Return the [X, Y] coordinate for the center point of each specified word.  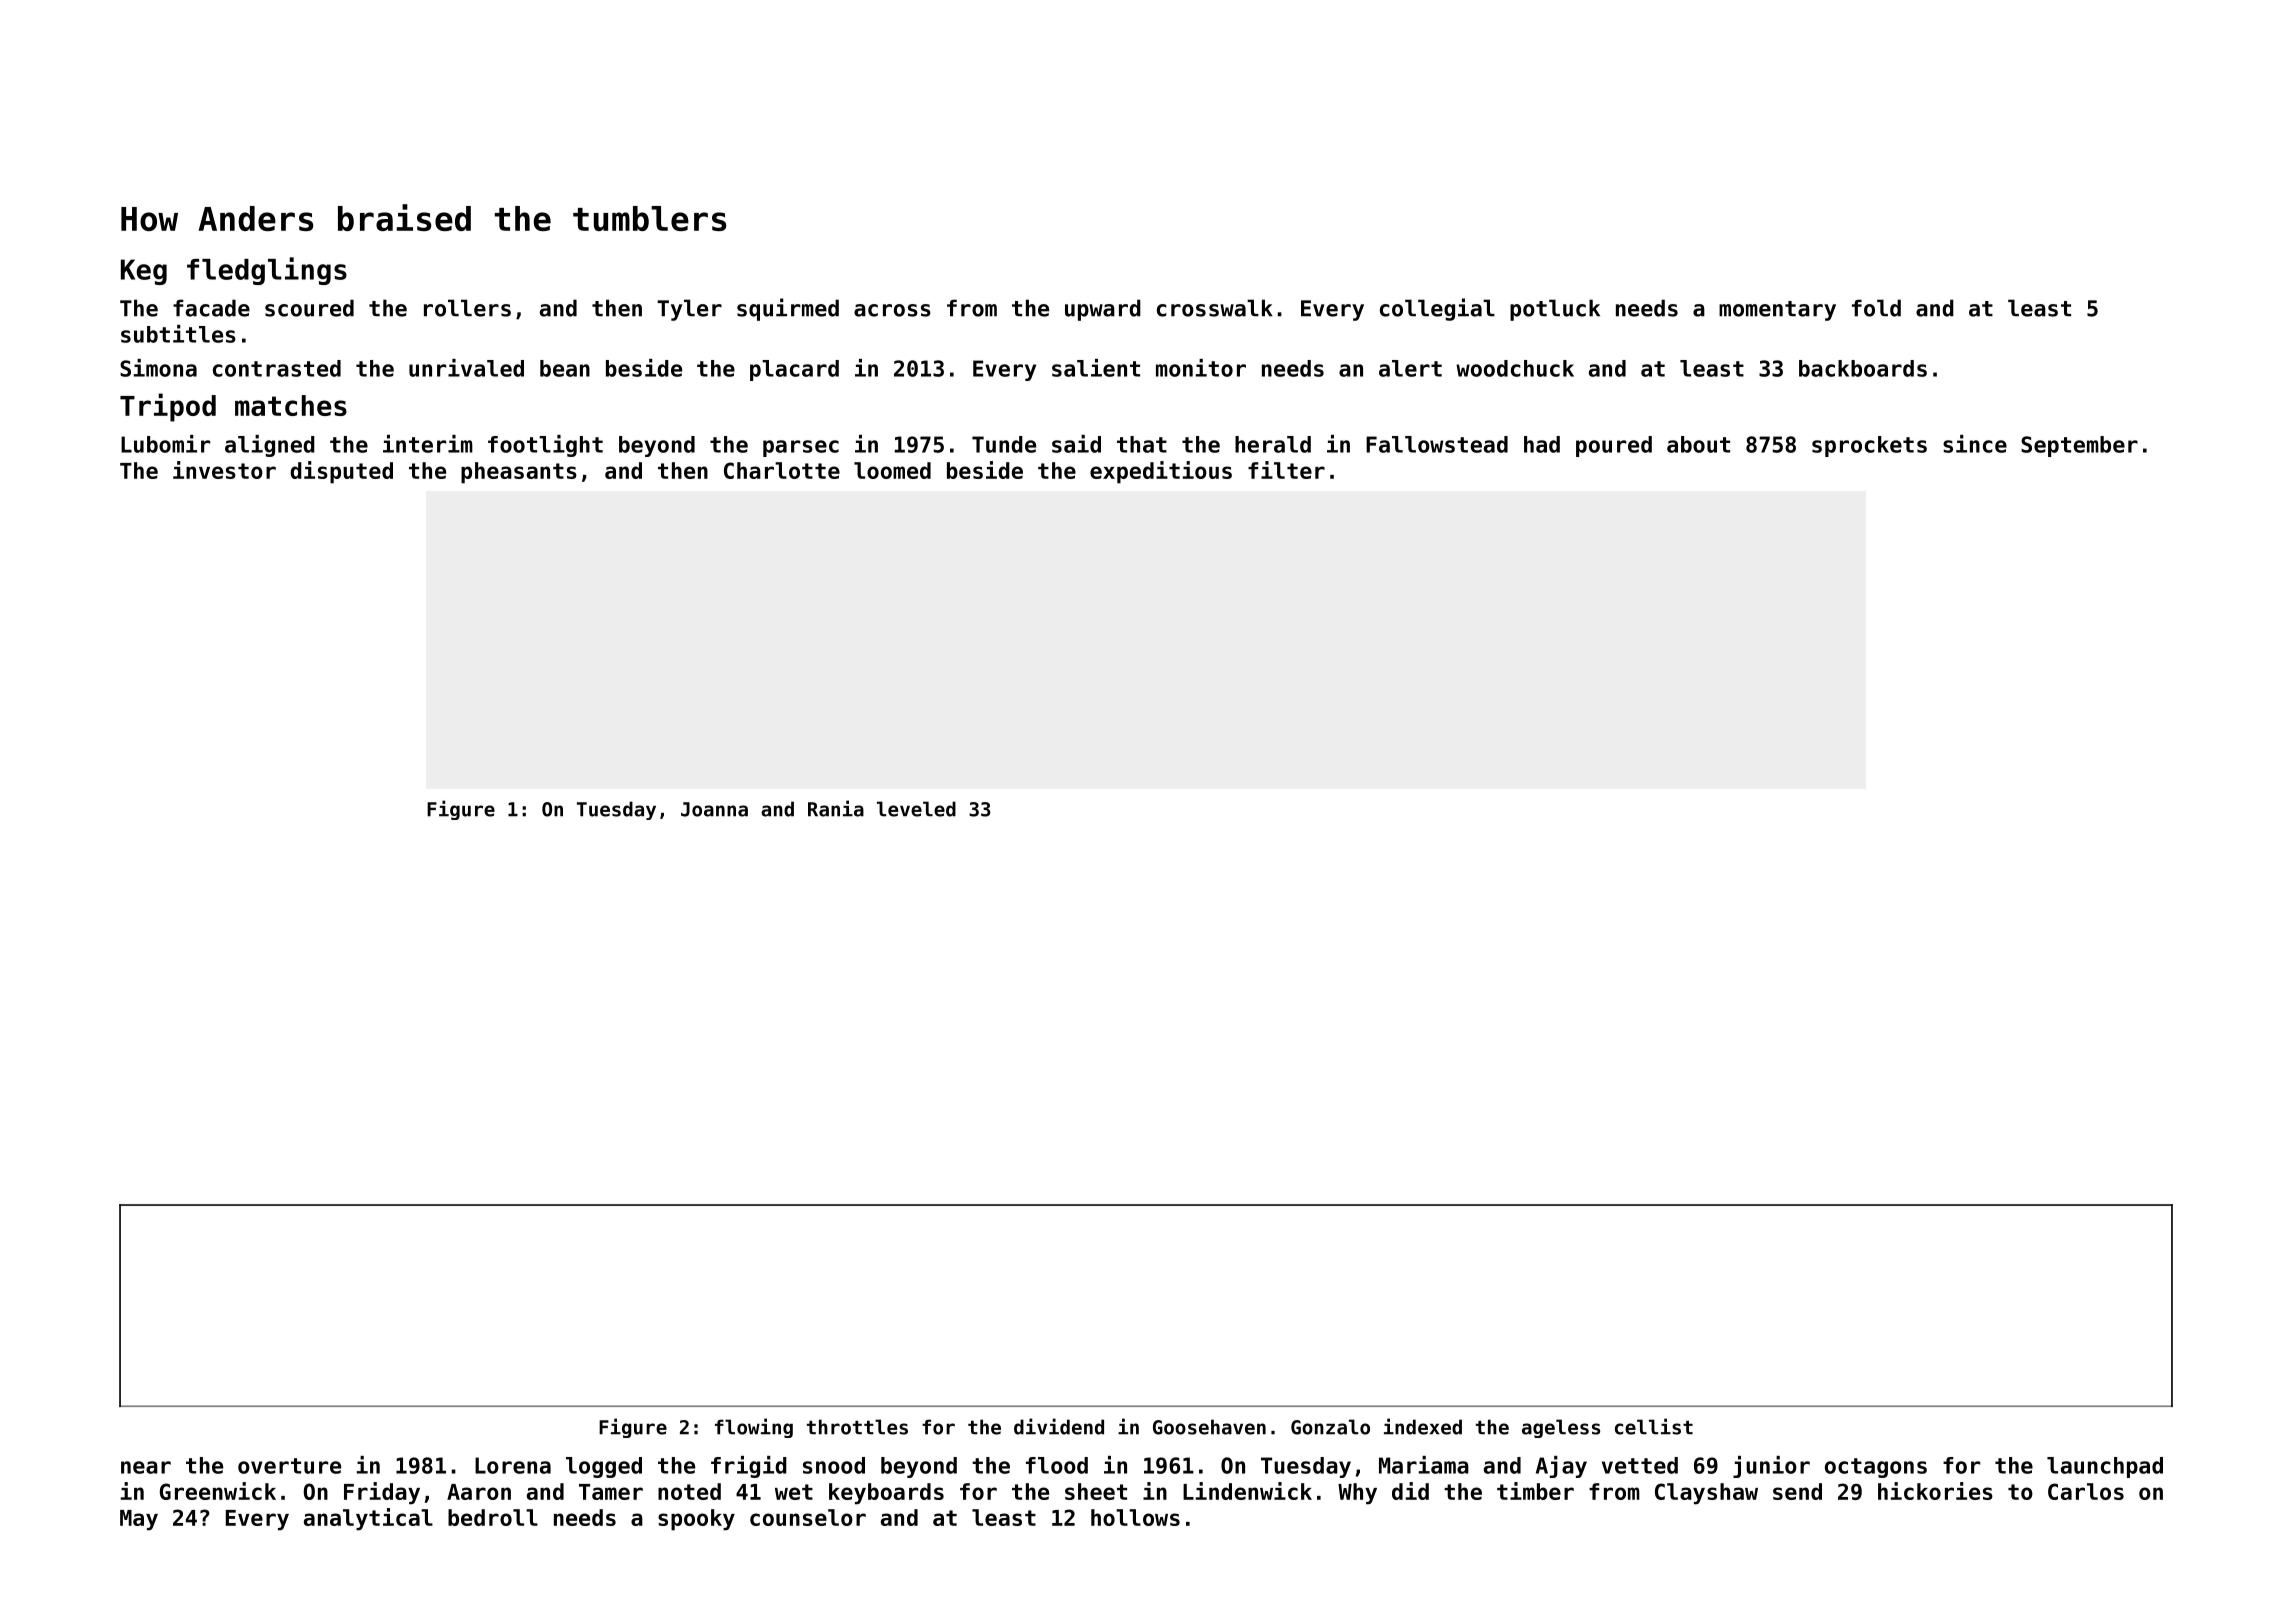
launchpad [2105, 1467]
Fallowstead [1437, 444]
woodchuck [1515, 368]
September [2079, 446]
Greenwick [218, 1491]
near [146, 1467]
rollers [467, 308]
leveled [916, 809]
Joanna [714, 809]
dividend [1059, 1426]
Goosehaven [1209, 1427]
